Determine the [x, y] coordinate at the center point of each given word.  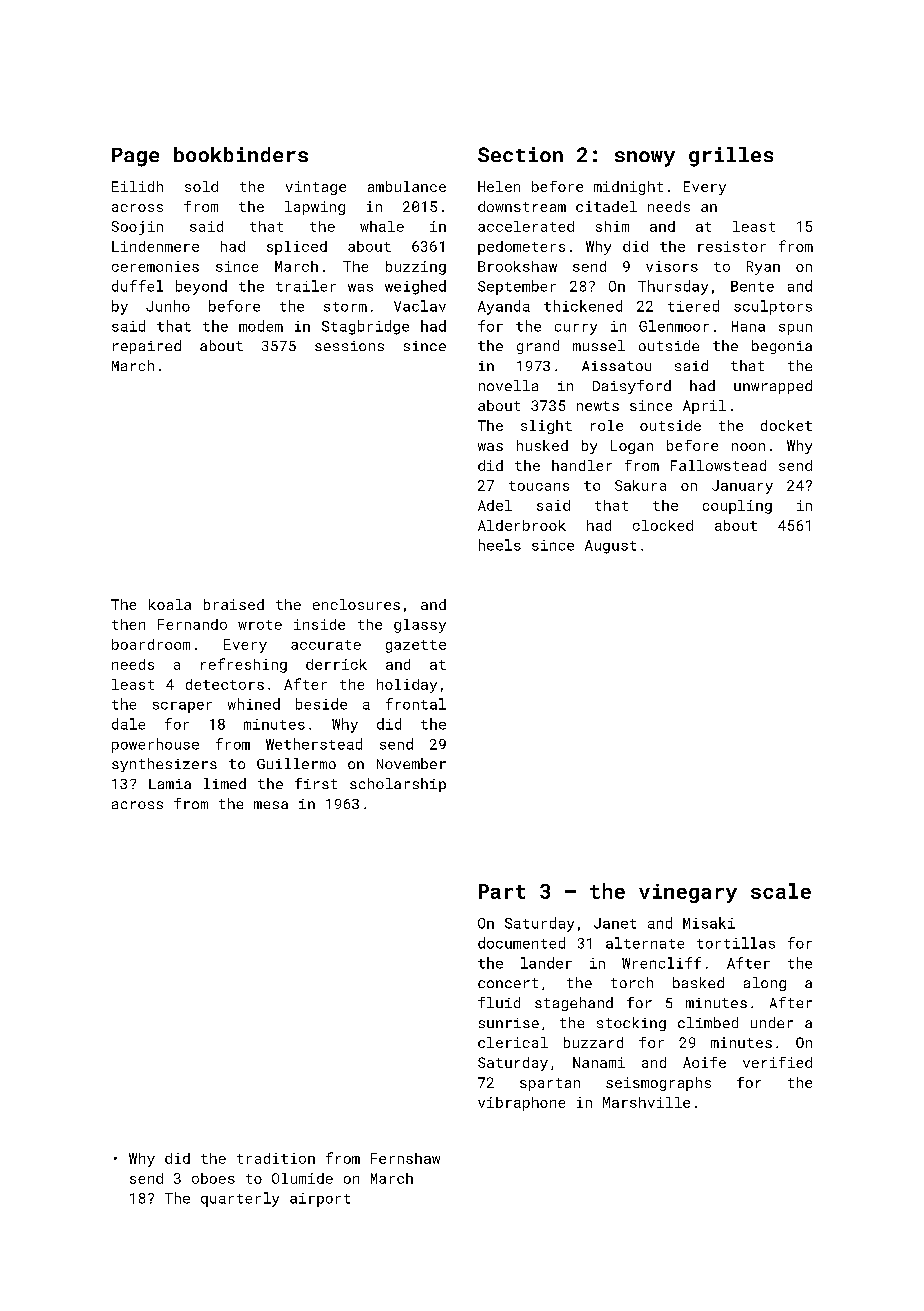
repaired [147, 347]
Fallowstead [718, 465]
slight [546, 427]
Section [520, 154]
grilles [731, 157]
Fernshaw [405, 1158]
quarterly [240, 1199]
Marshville [646, 1102]
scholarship [398, 785]
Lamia [170, 784]
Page [135, 157]
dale [128, 724]
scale [781, 891]
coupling [737, 507]
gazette [416, 646]
